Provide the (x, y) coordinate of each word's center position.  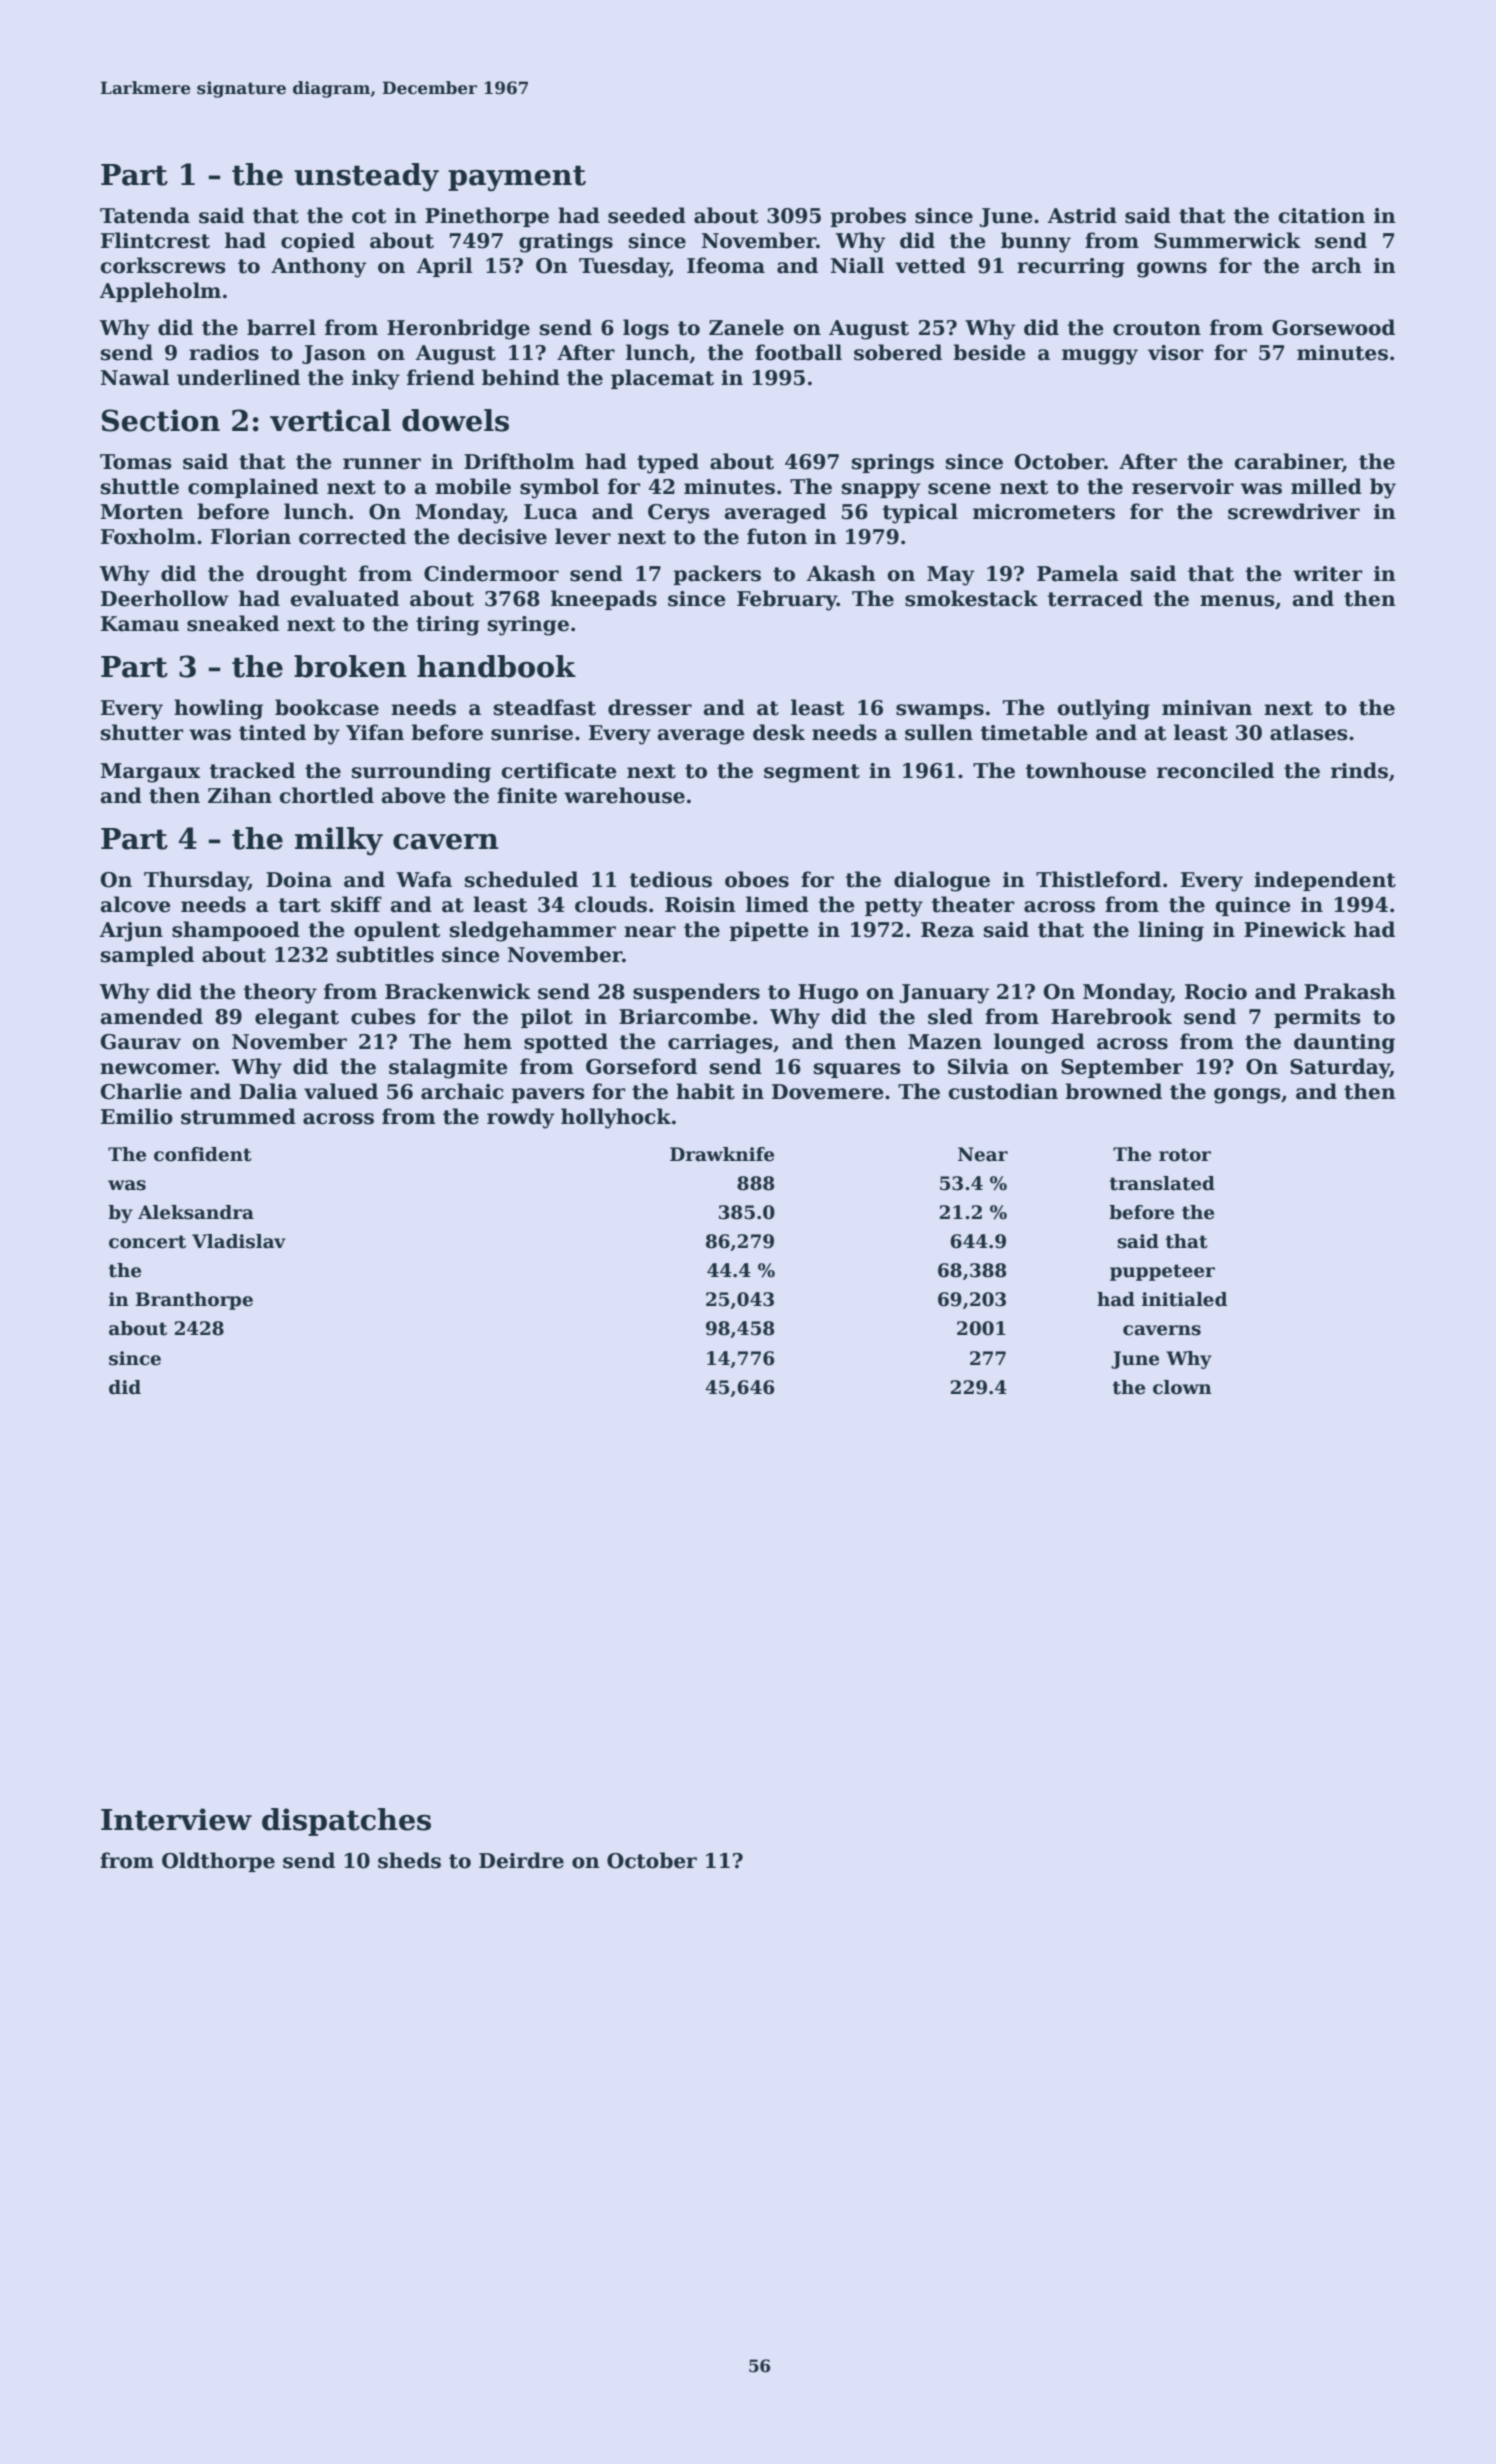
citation (1321, 216)
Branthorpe (194, 1301)
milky (339, 841)
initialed (1184, 1299)
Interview (176, 1819)
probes (868, 217)
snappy (881, 491)
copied (318, 242)
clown (1182, 1387)
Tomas (136, 462)
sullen (939, 732)
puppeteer (1162, 1272)
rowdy (521, 1118)
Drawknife (722, 1154)
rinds (1359, 770)
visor (1176, 353)
